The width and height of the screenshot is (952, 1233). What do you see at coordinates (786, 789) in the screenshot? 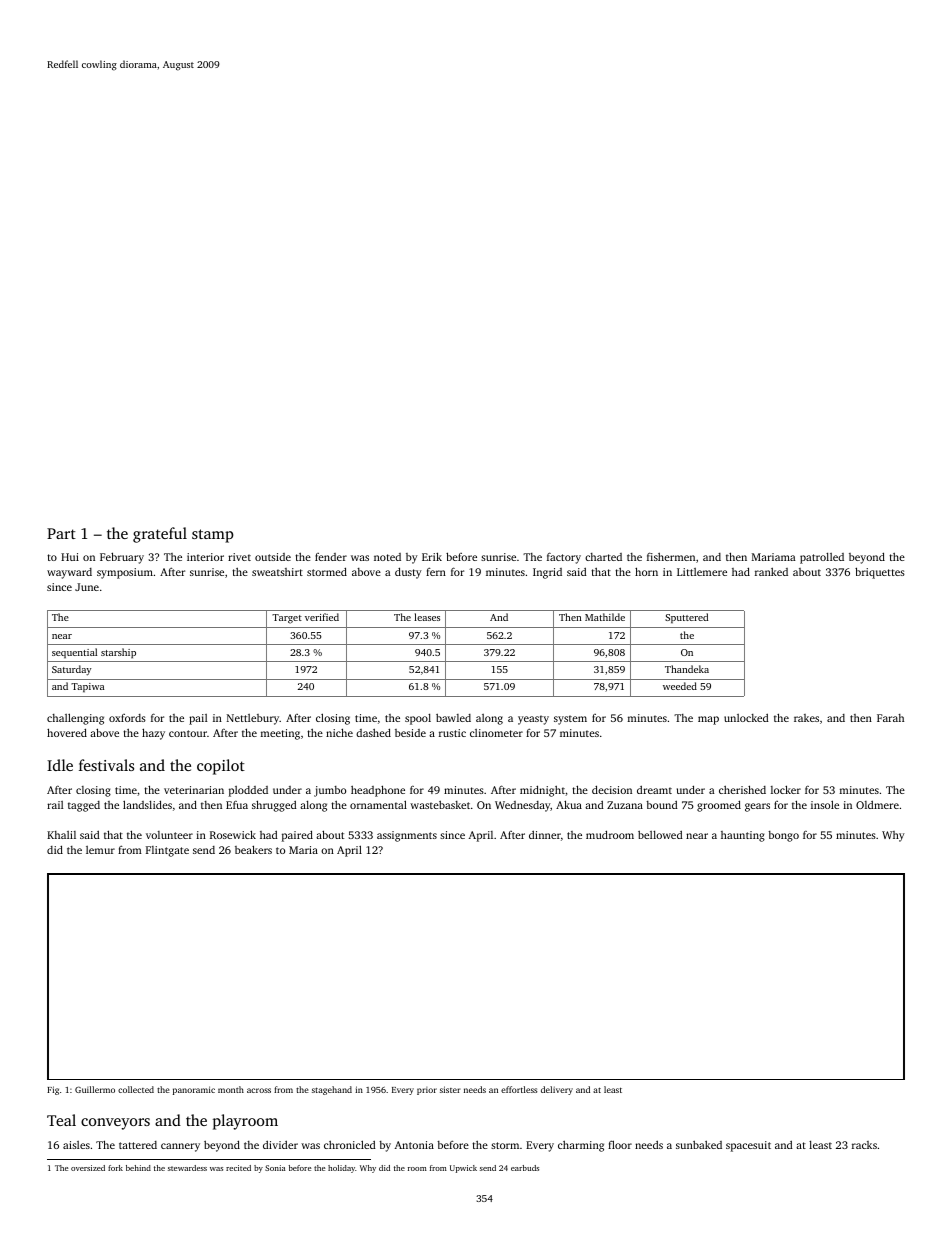
I see `locker` at bounding box center [786, 789].
